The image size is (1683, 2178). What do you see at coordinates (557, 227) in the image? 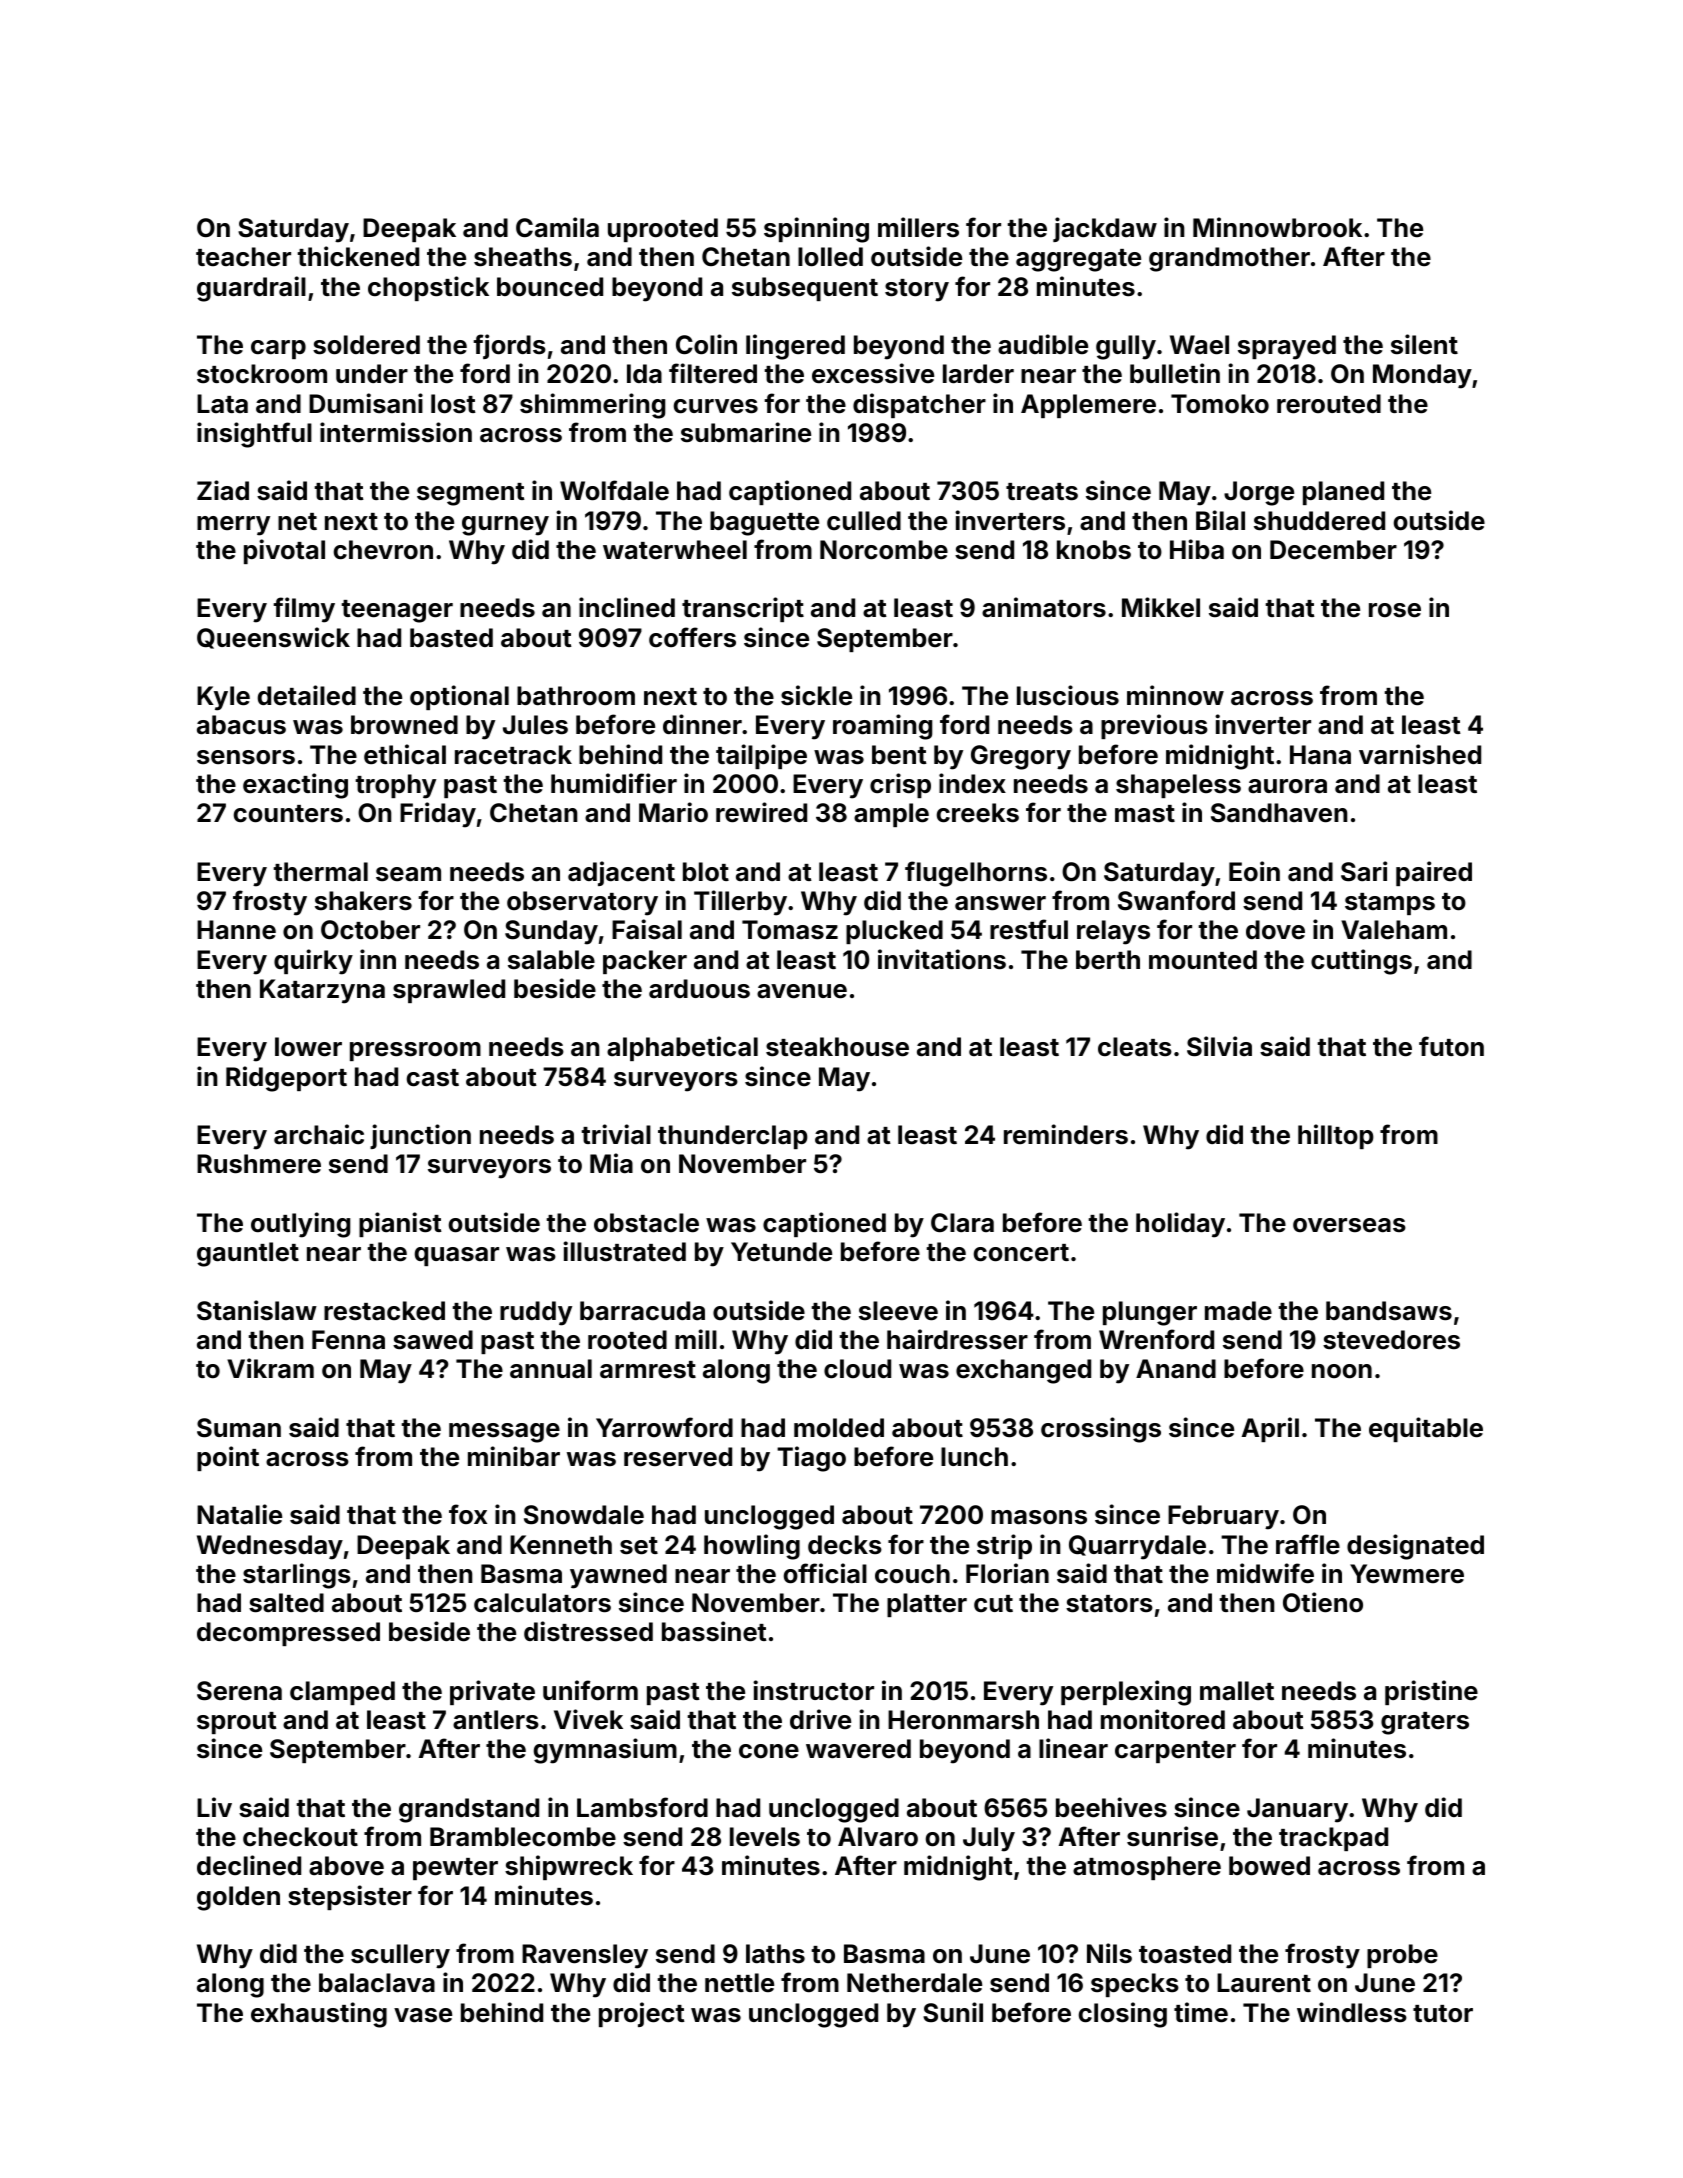
I see `Camila` at bounding box center [557, 227].
